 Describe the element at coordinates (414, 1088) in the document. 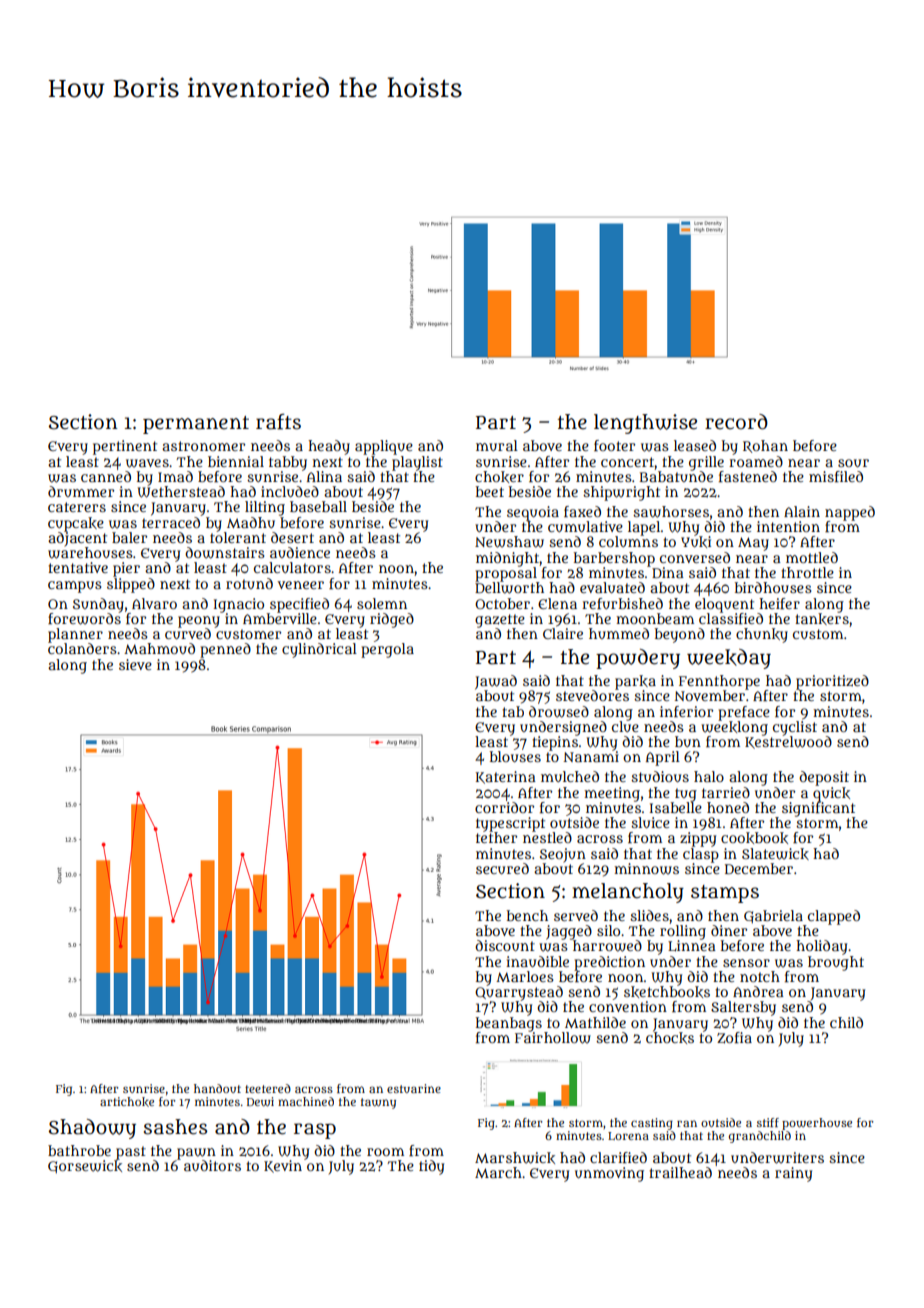

I see `estuarine` at that location.
